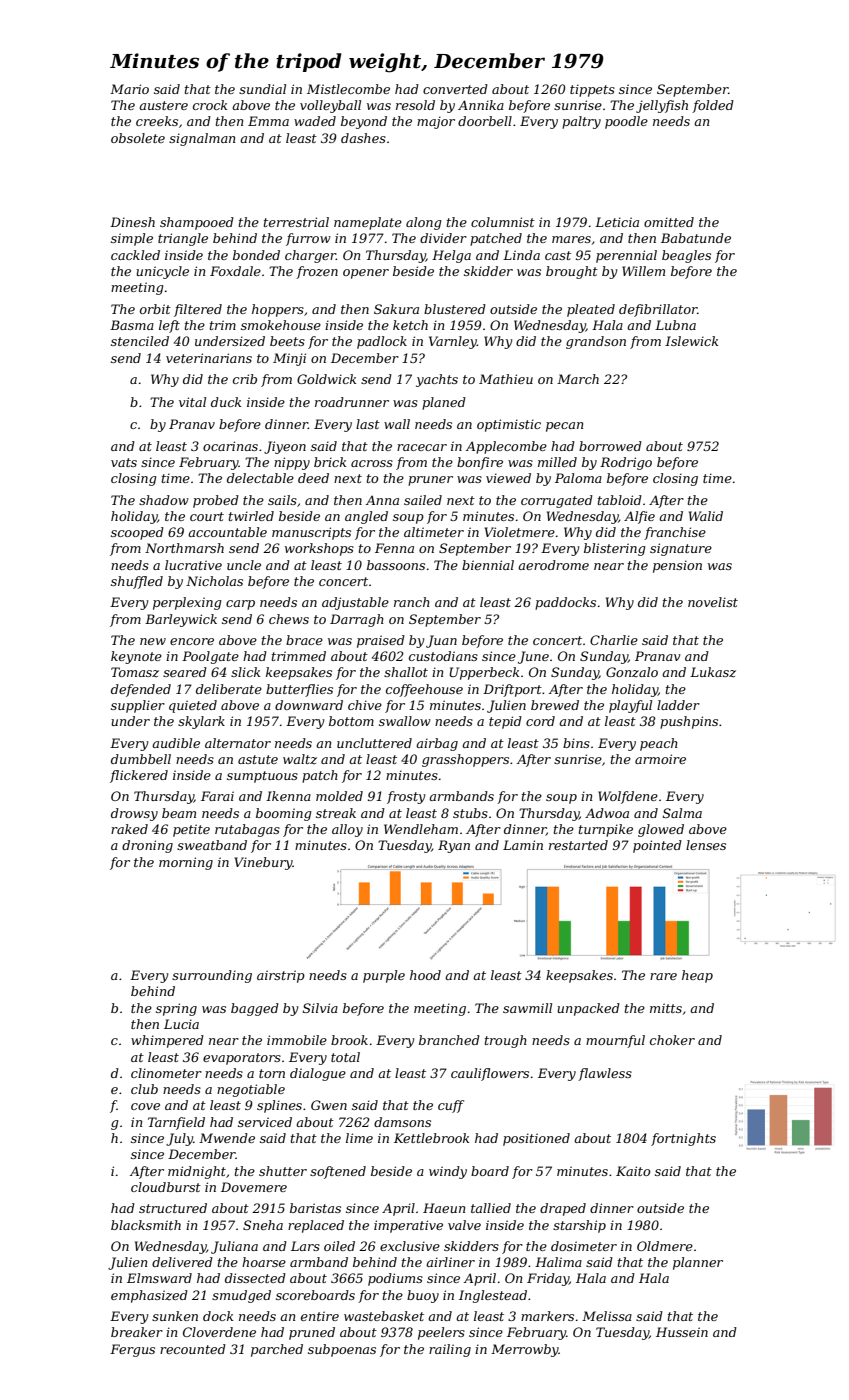 The height and width of the document is (1400, 849). Describe the element at coordinates (296, 222) in the document. I see `terrestrial` at that location.
